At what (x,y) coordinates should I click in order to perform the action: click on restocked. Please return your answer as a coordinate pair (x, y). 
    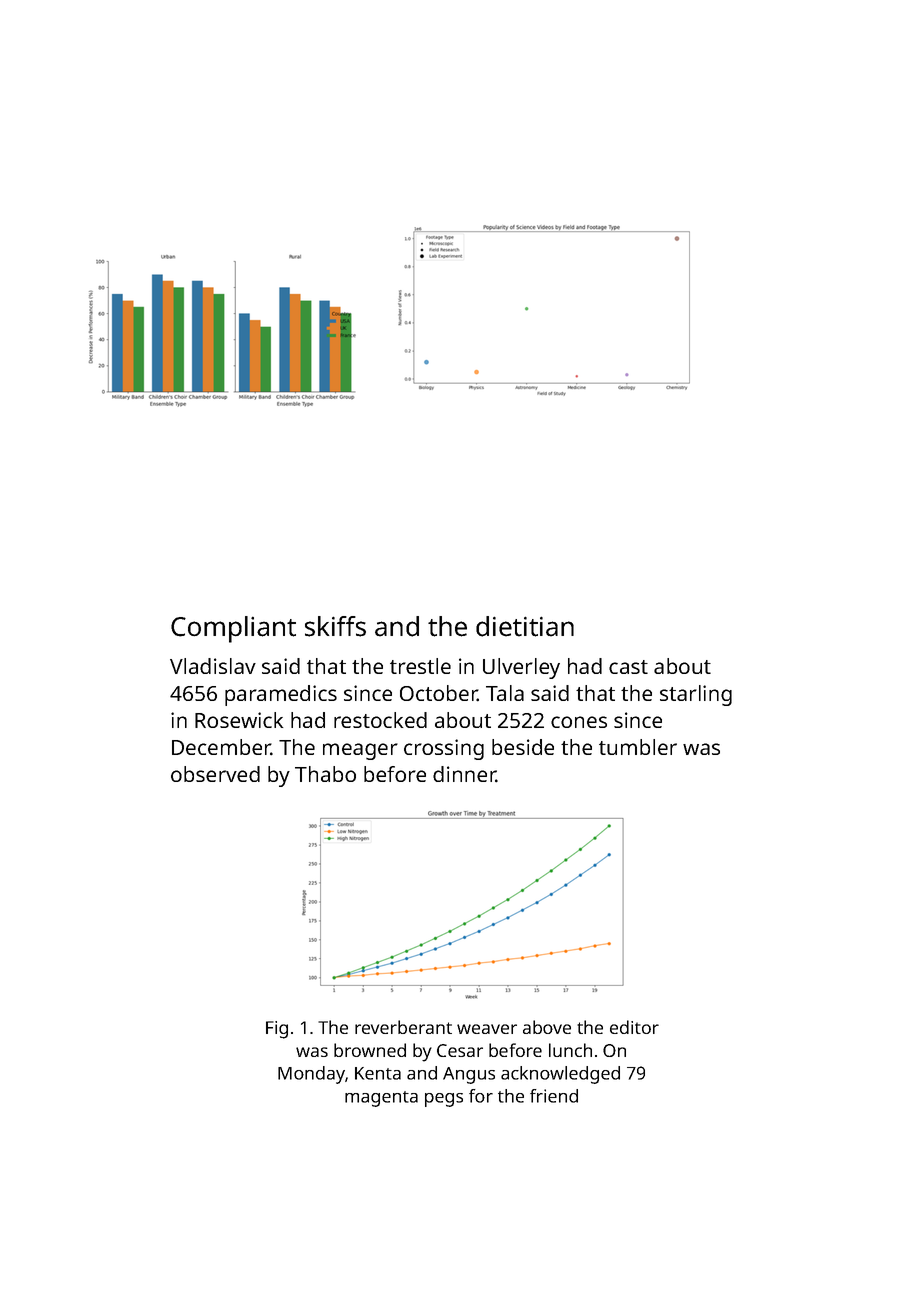
    Looking at the image, I should click on (380, 720).
